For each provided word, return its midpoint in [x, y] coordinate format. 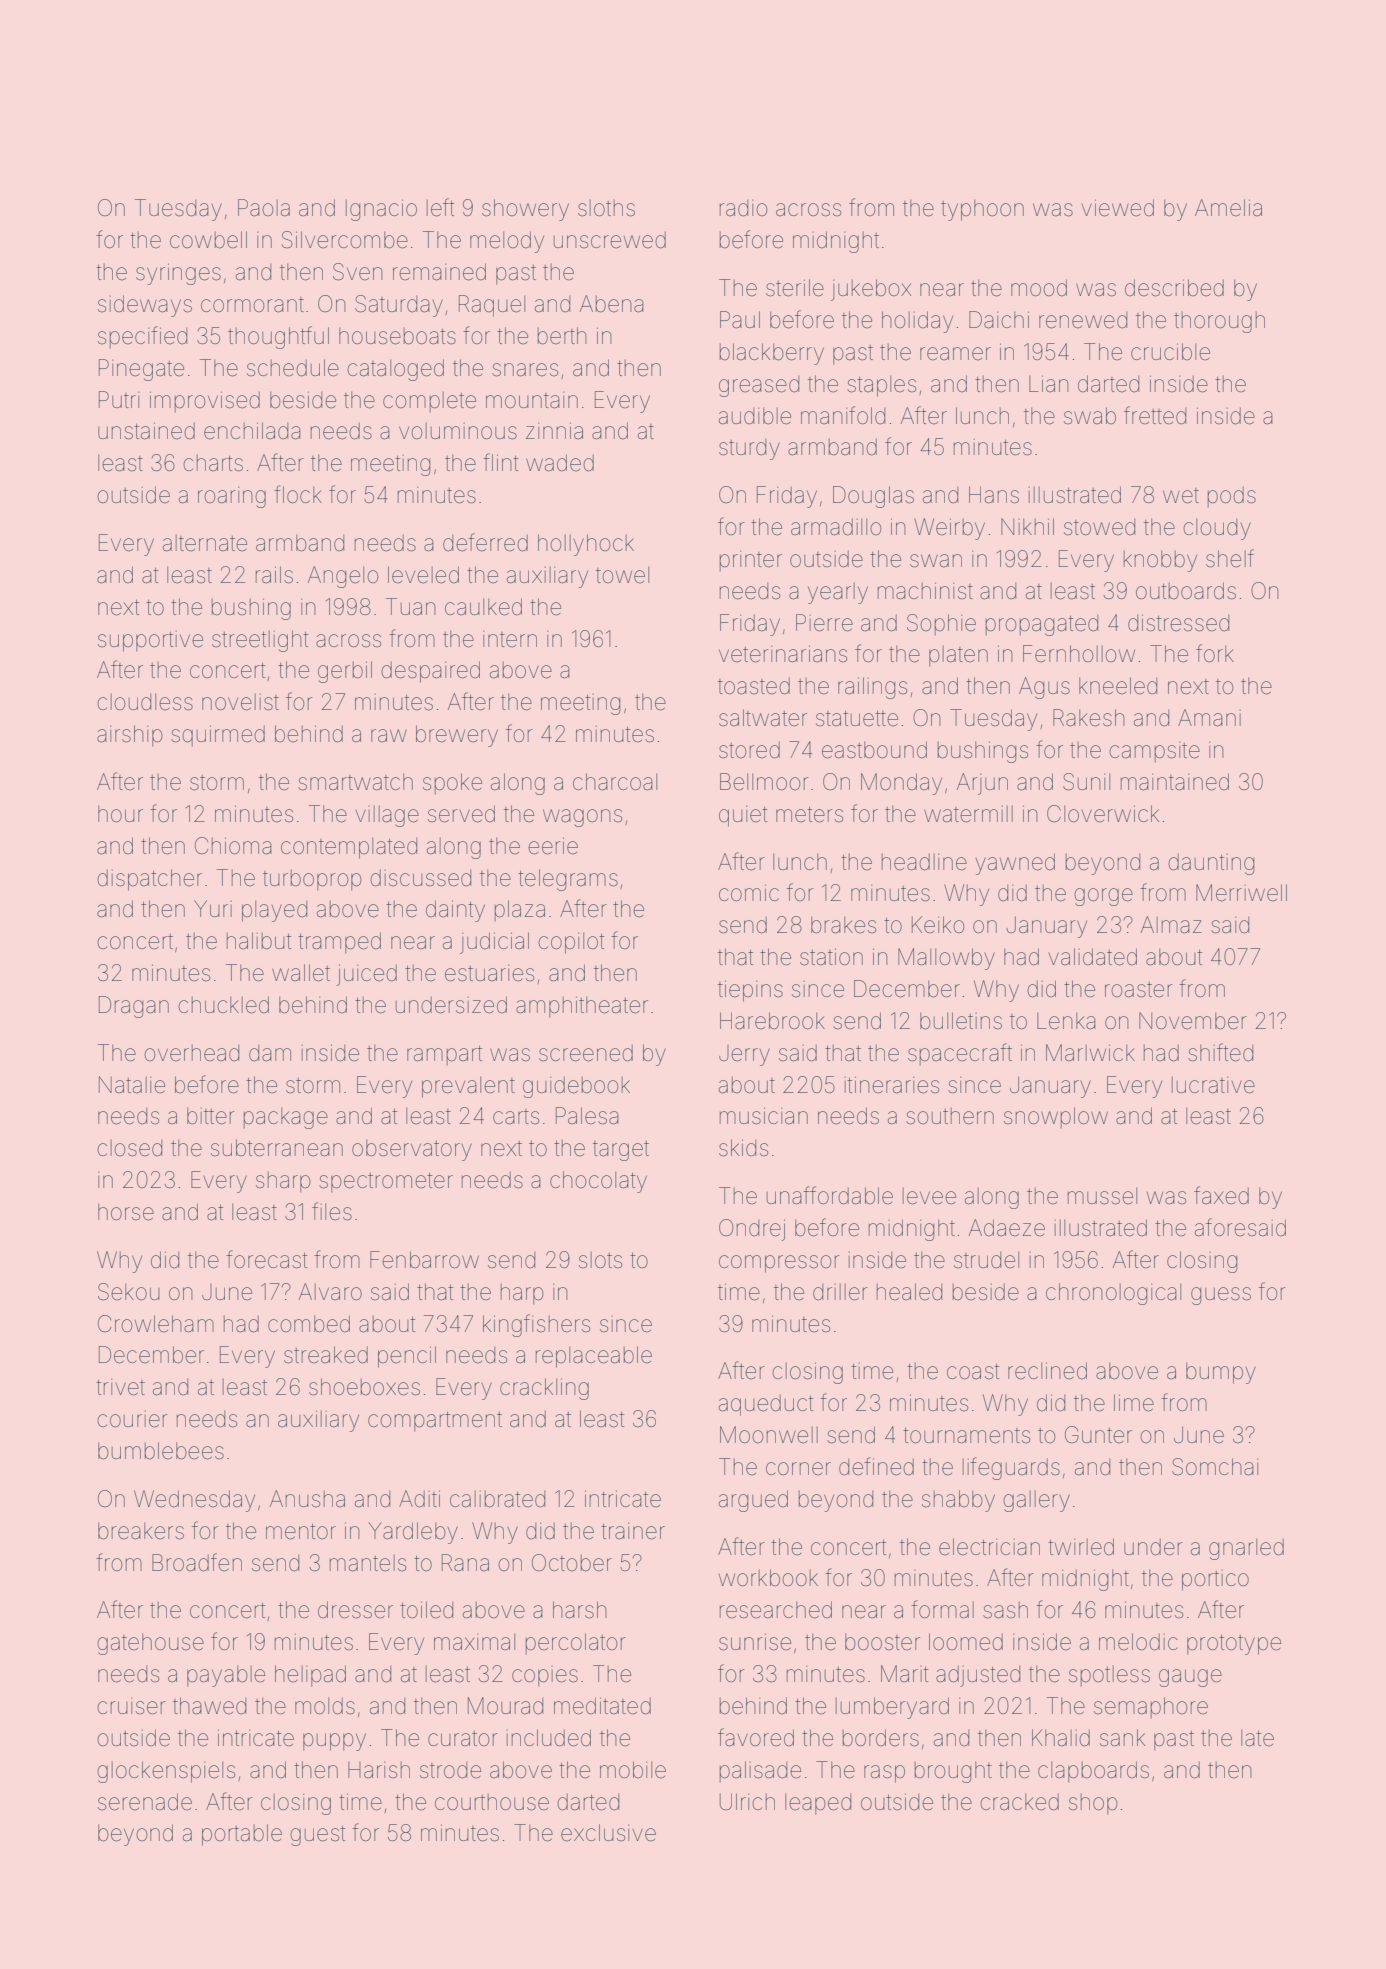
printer [751, 561]
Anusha [307, 1499]
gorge [1103, 897]
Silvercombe [345, 240]
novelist [240, 702]
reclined [1047, 1371]
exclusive [608, 1833]
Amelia [1228, 208]
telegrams [568, 880]
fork [1215, 653]
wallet [301, 973]
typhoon [982, 210]
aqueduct [766, 1405]
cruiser [131, 1706]
